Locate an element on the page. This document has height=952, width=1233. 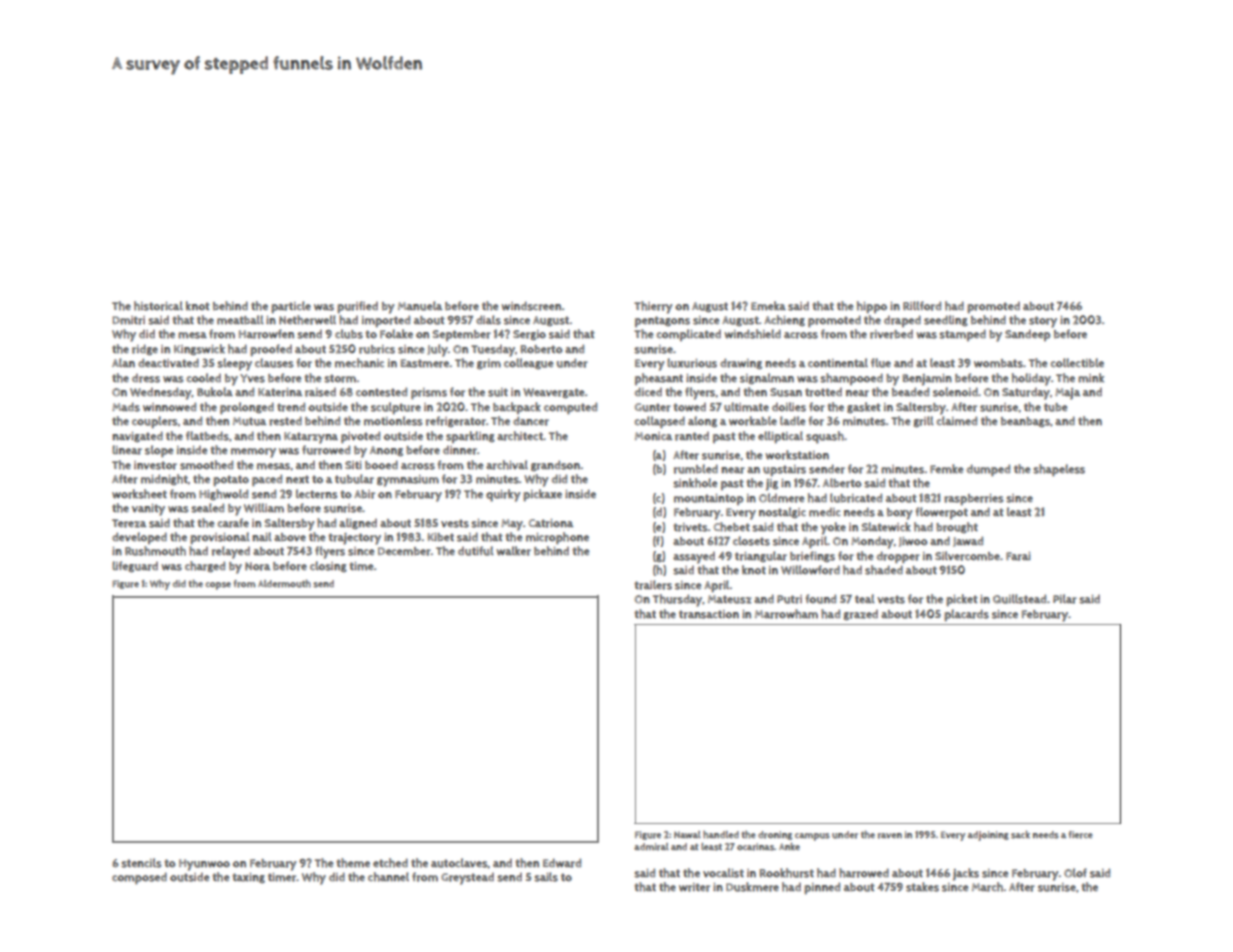
transaction is located at coordinates (709, 614).
